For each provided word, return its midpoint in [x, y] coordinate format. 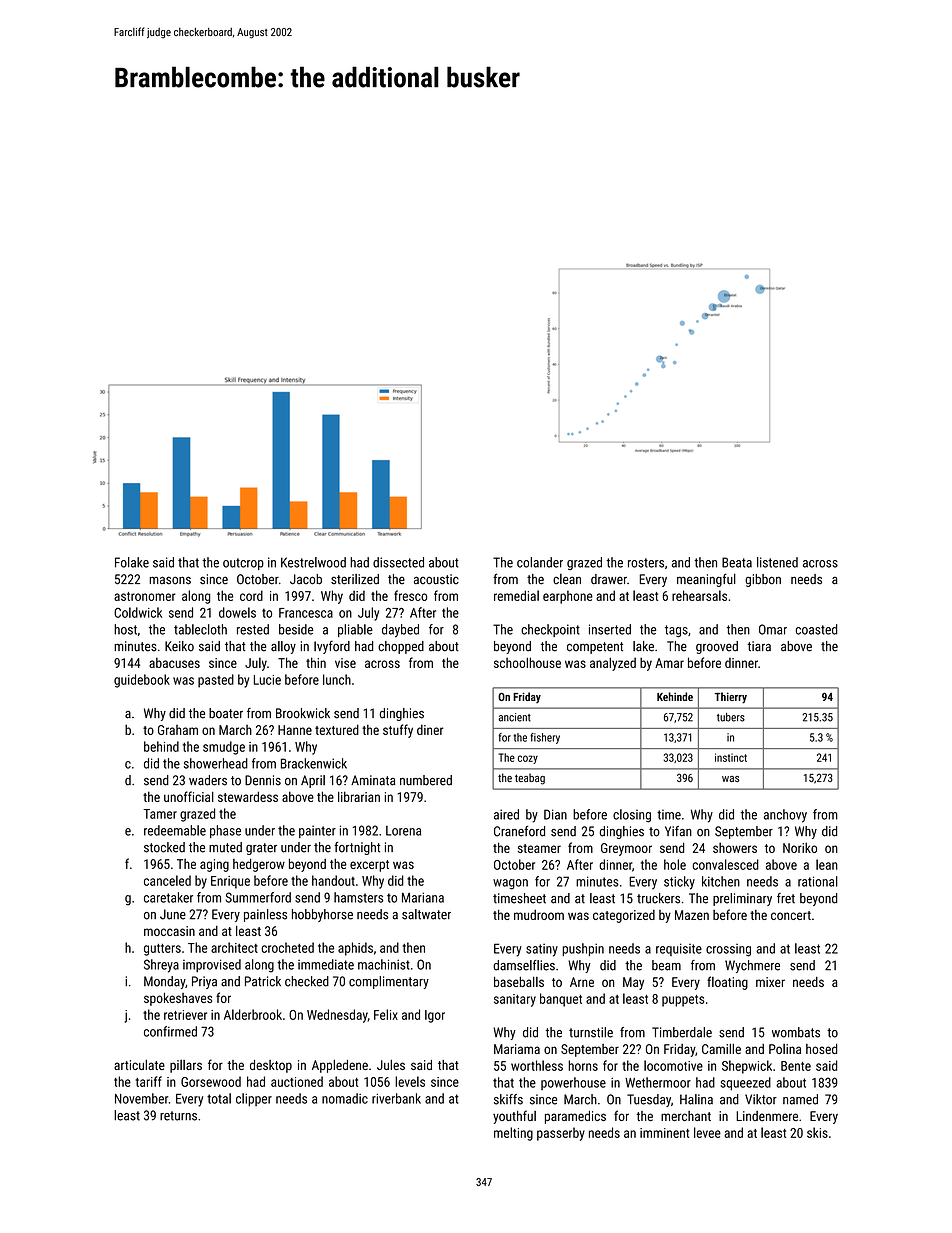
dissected [398, 562]
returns [178, 1116]
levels [410, 1081]
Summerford [258, 897]
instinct [731, 757]
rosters [646, 563]
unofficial [189, 796]
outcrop [243, 564]
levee [707, 1132]
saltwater [426, 914]
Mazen [692, 915]
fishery [545, 738]
